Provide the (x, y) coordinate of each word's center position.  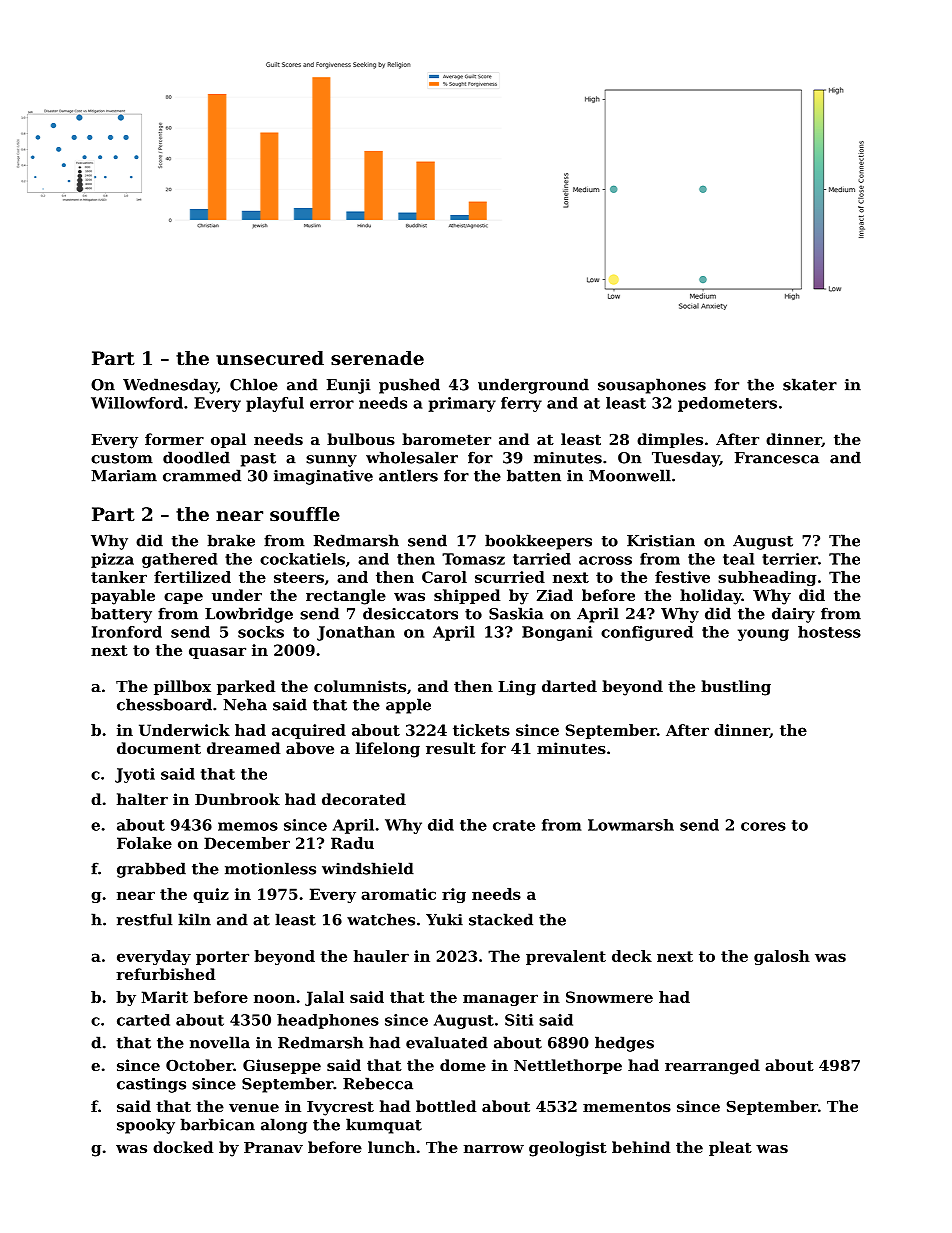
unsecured (270, 358)
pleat (730, 1148)
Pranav (273, 1147)
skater (810, 384)
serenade (377, 358)
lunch (391, 1147)
